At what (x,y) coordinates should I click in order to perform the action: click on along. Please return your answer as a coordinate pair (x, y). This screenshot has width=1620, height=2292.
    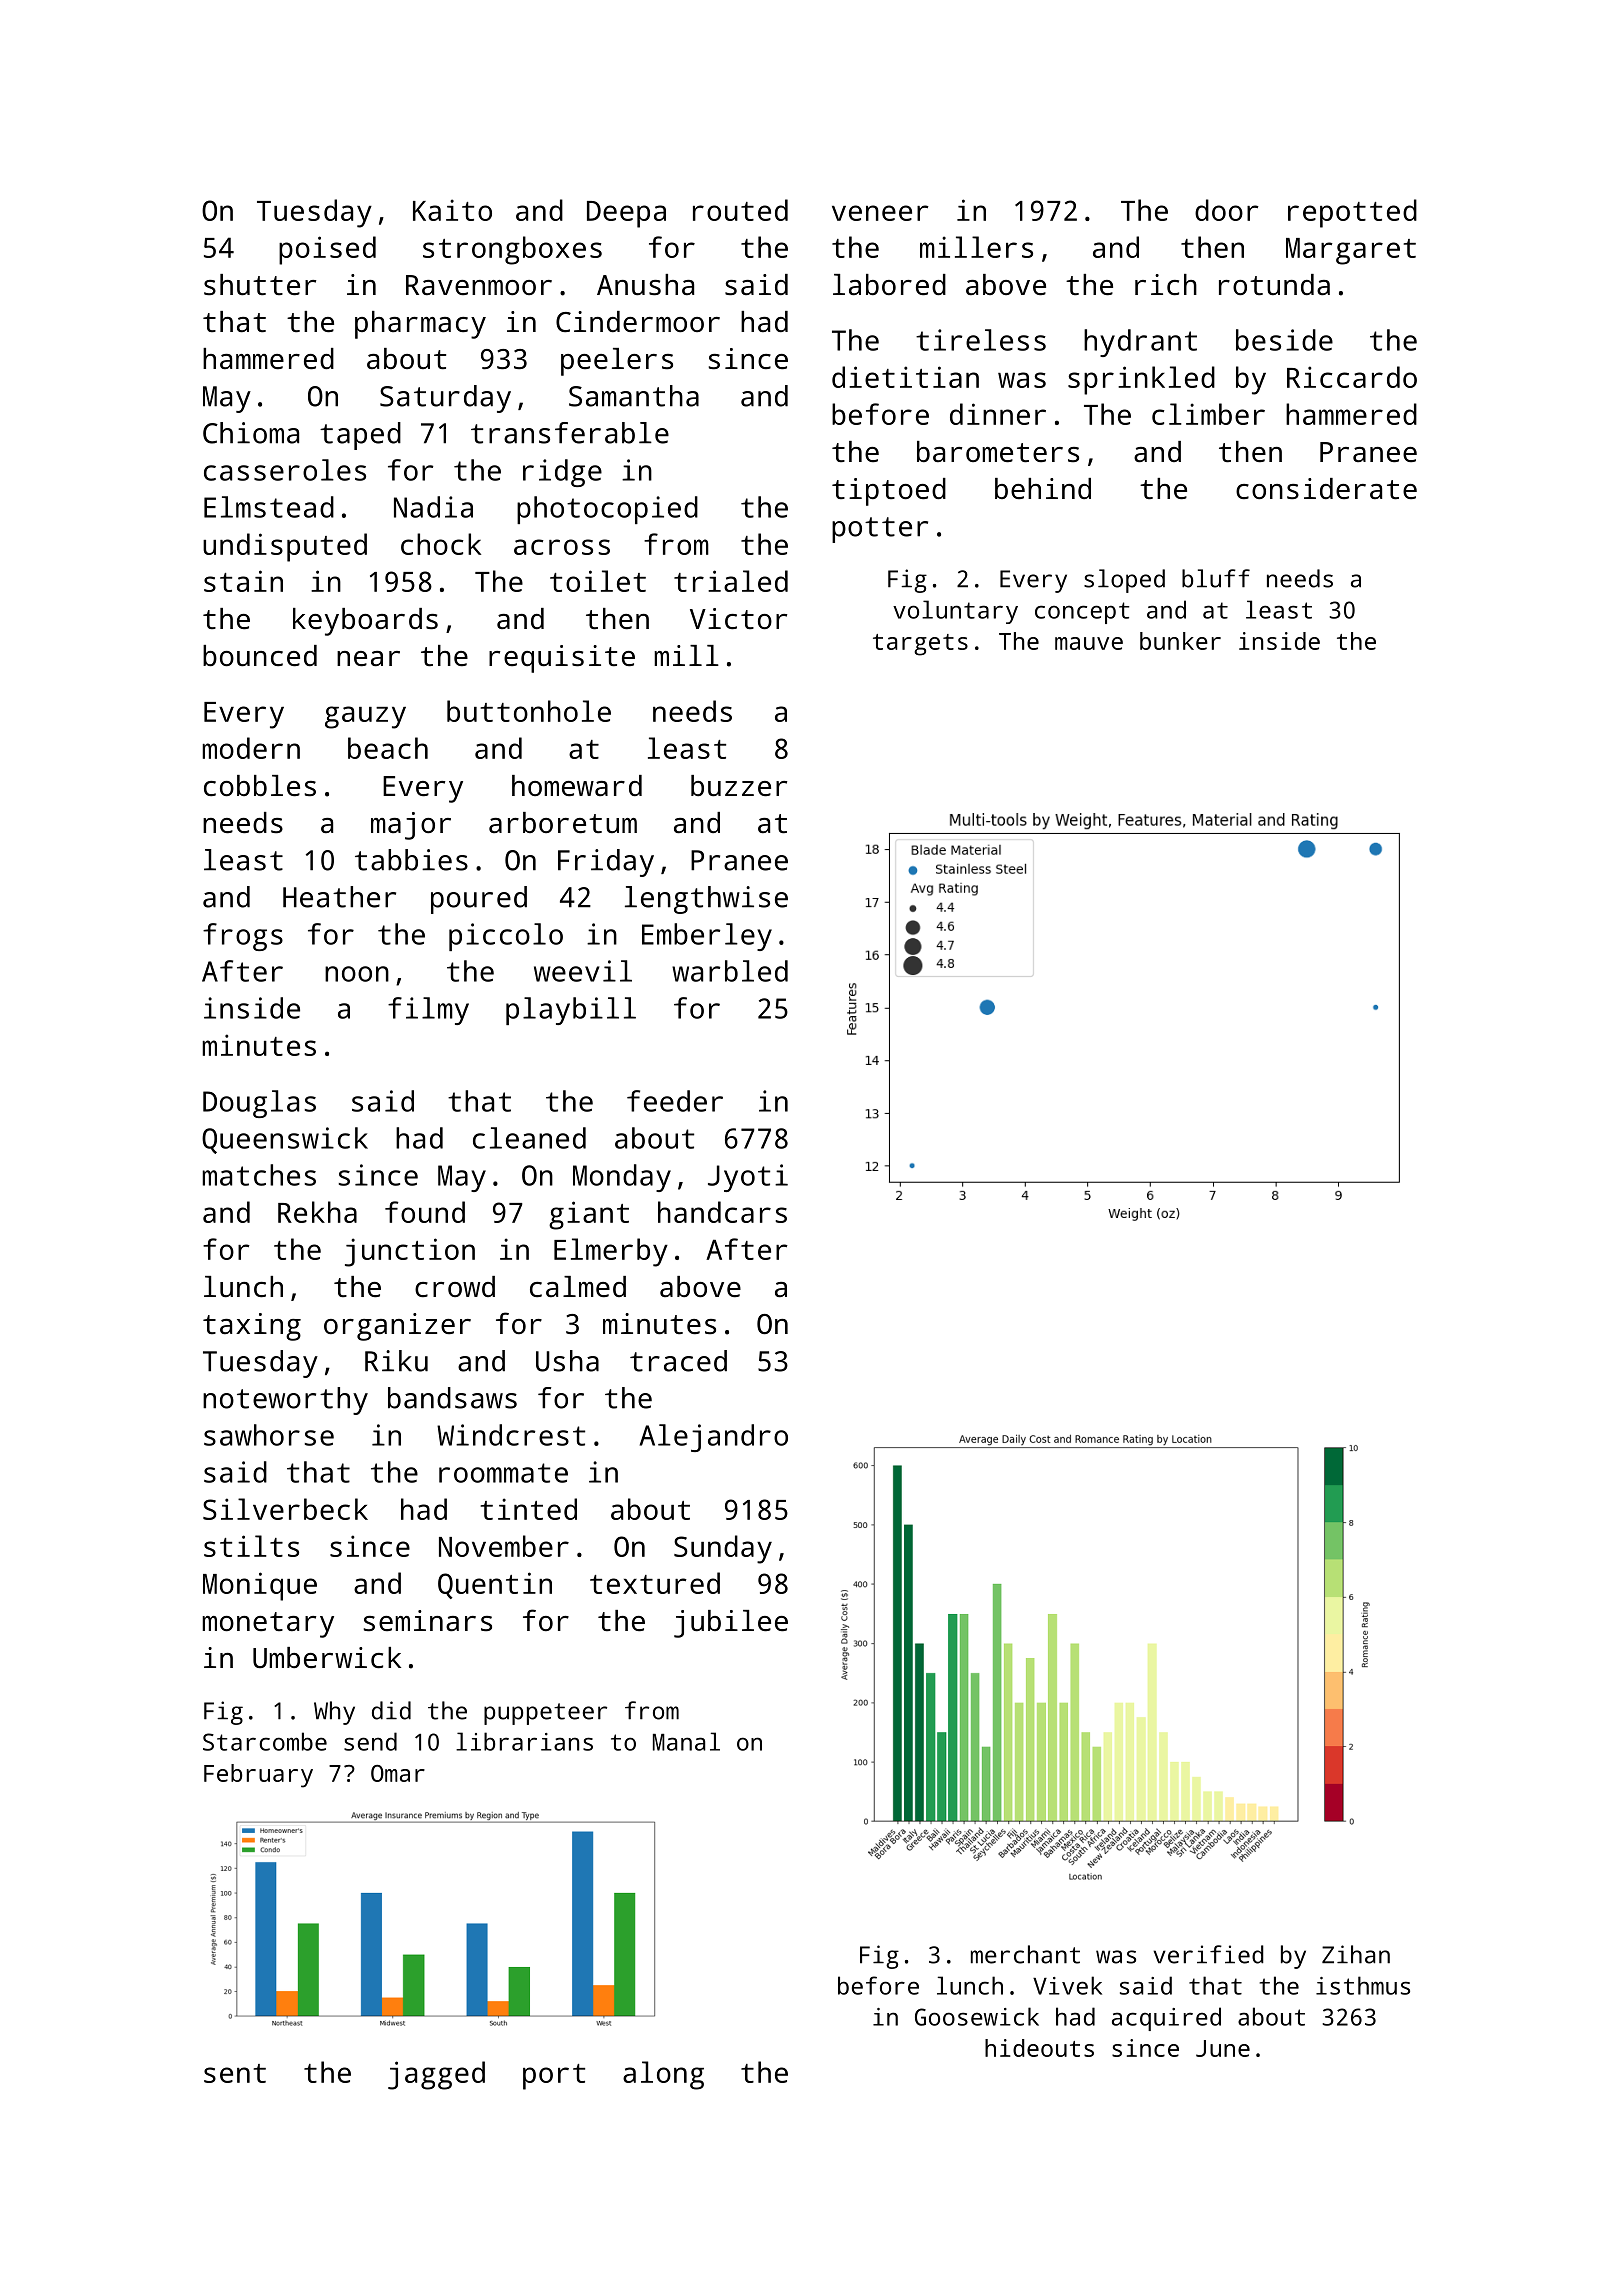
    Looking at the image, I should click on (663, 2075).
